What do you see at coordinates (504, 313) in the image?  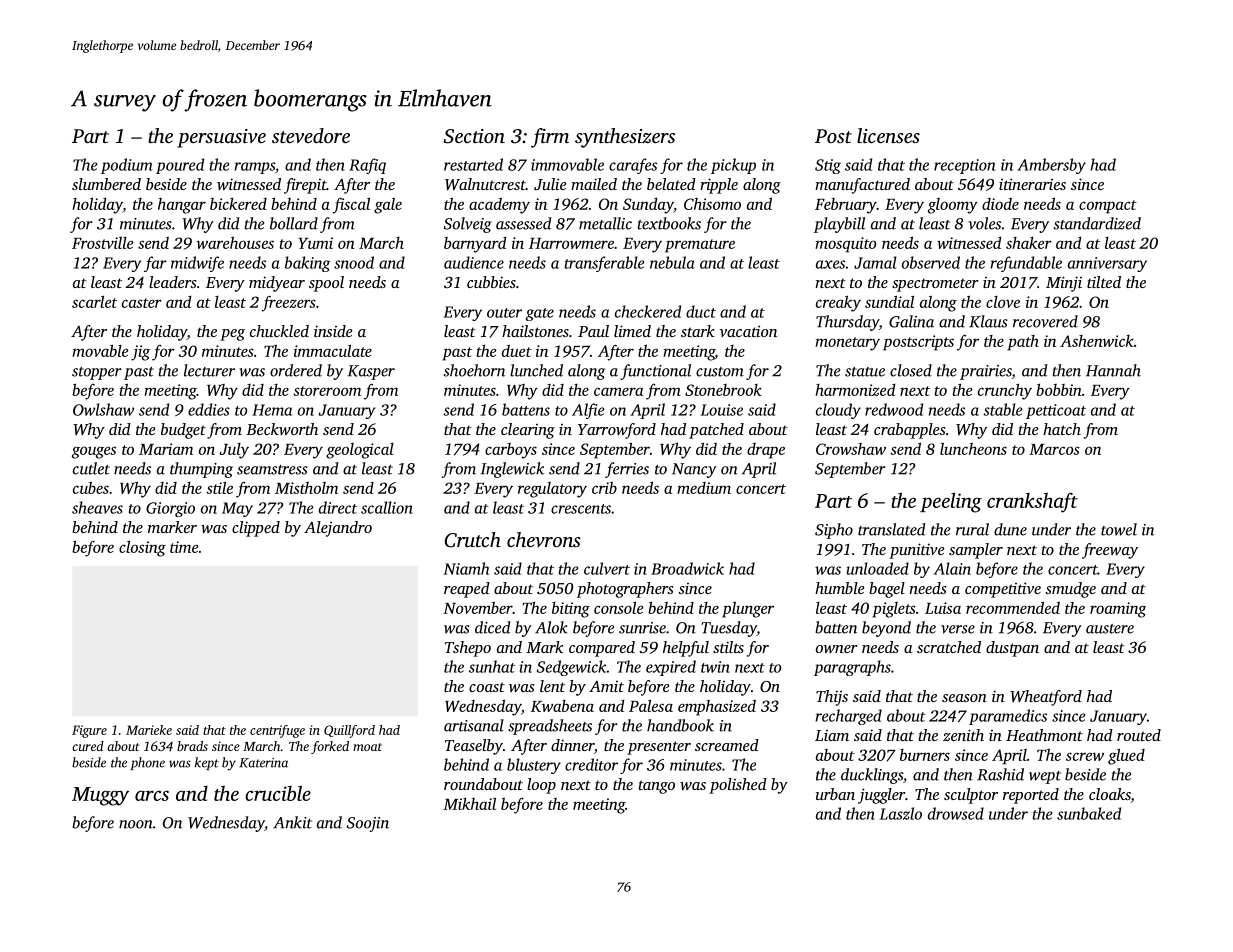 I see `outer` at bounding box center [504, 313].
